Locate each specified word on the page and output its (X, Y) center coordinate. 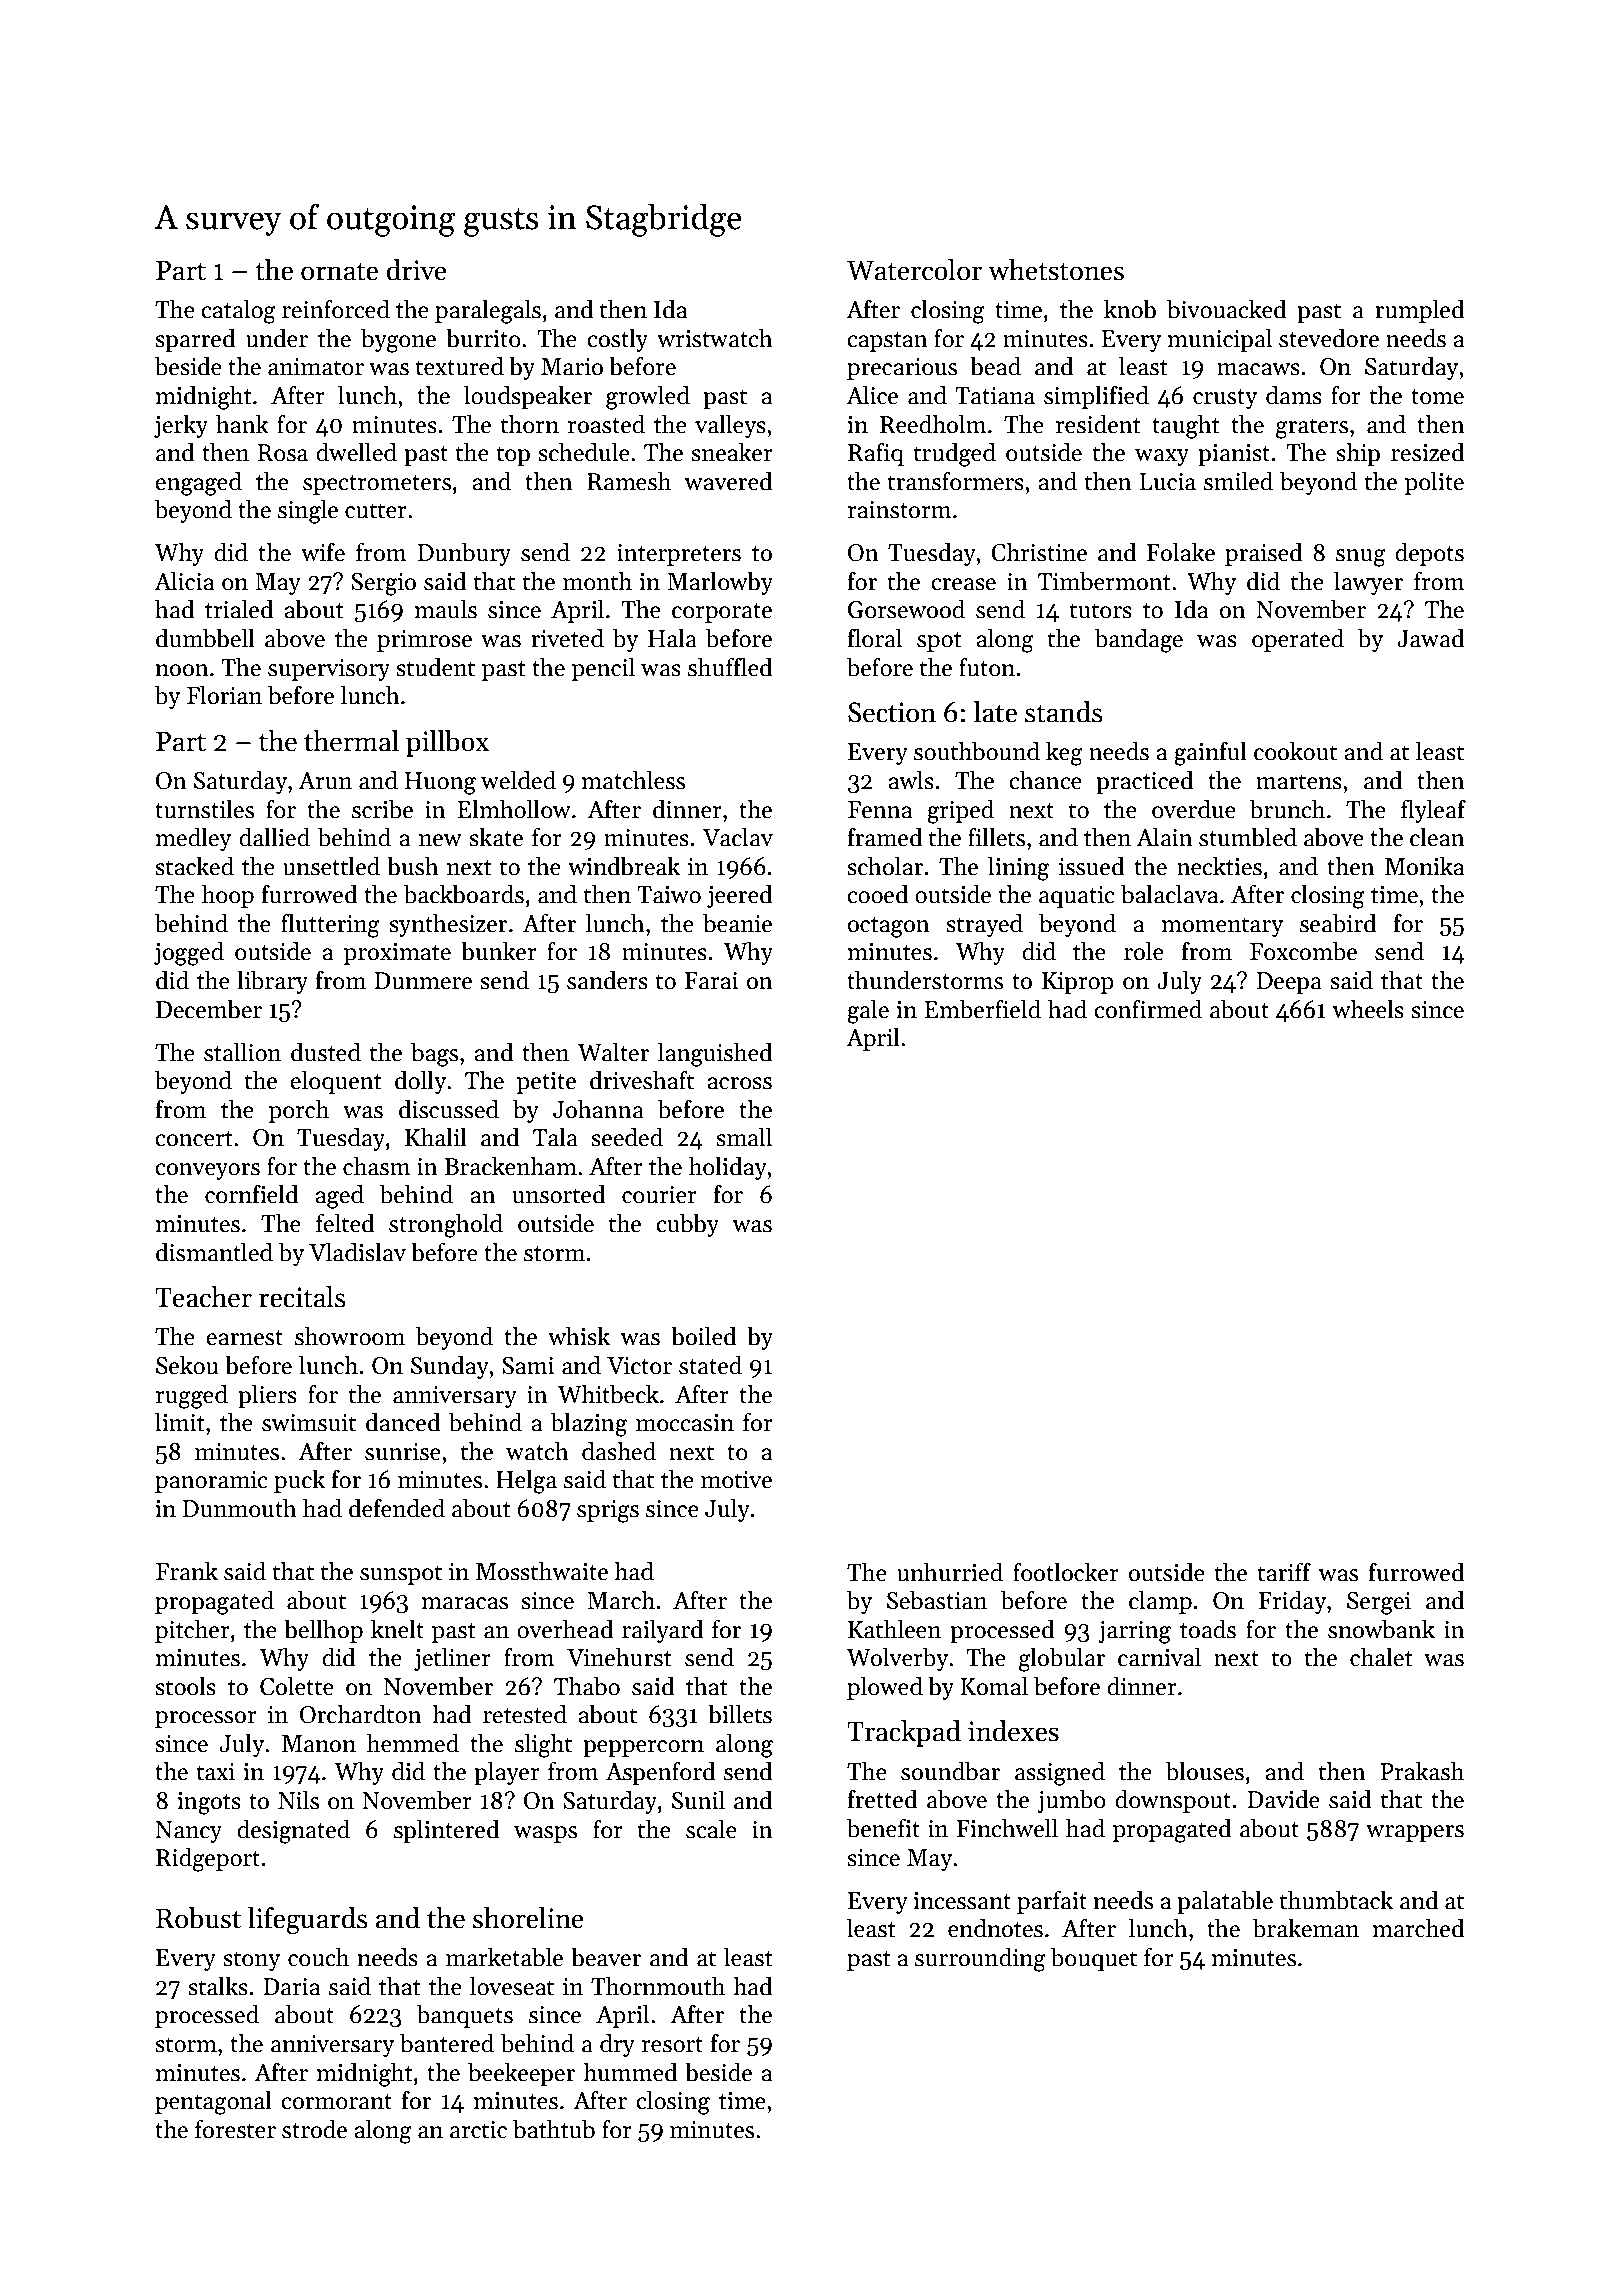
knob (1130, 309)
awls (911, 780)
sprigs (608, 1511)
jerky (181, 426)
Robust (198, 1918)
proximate (397, 954)
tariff (1284, 1572)
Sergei (1379, 1603)
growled (648, 397)
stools (185, 1686)
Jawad (1431, 638)
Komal (994, 1686)
